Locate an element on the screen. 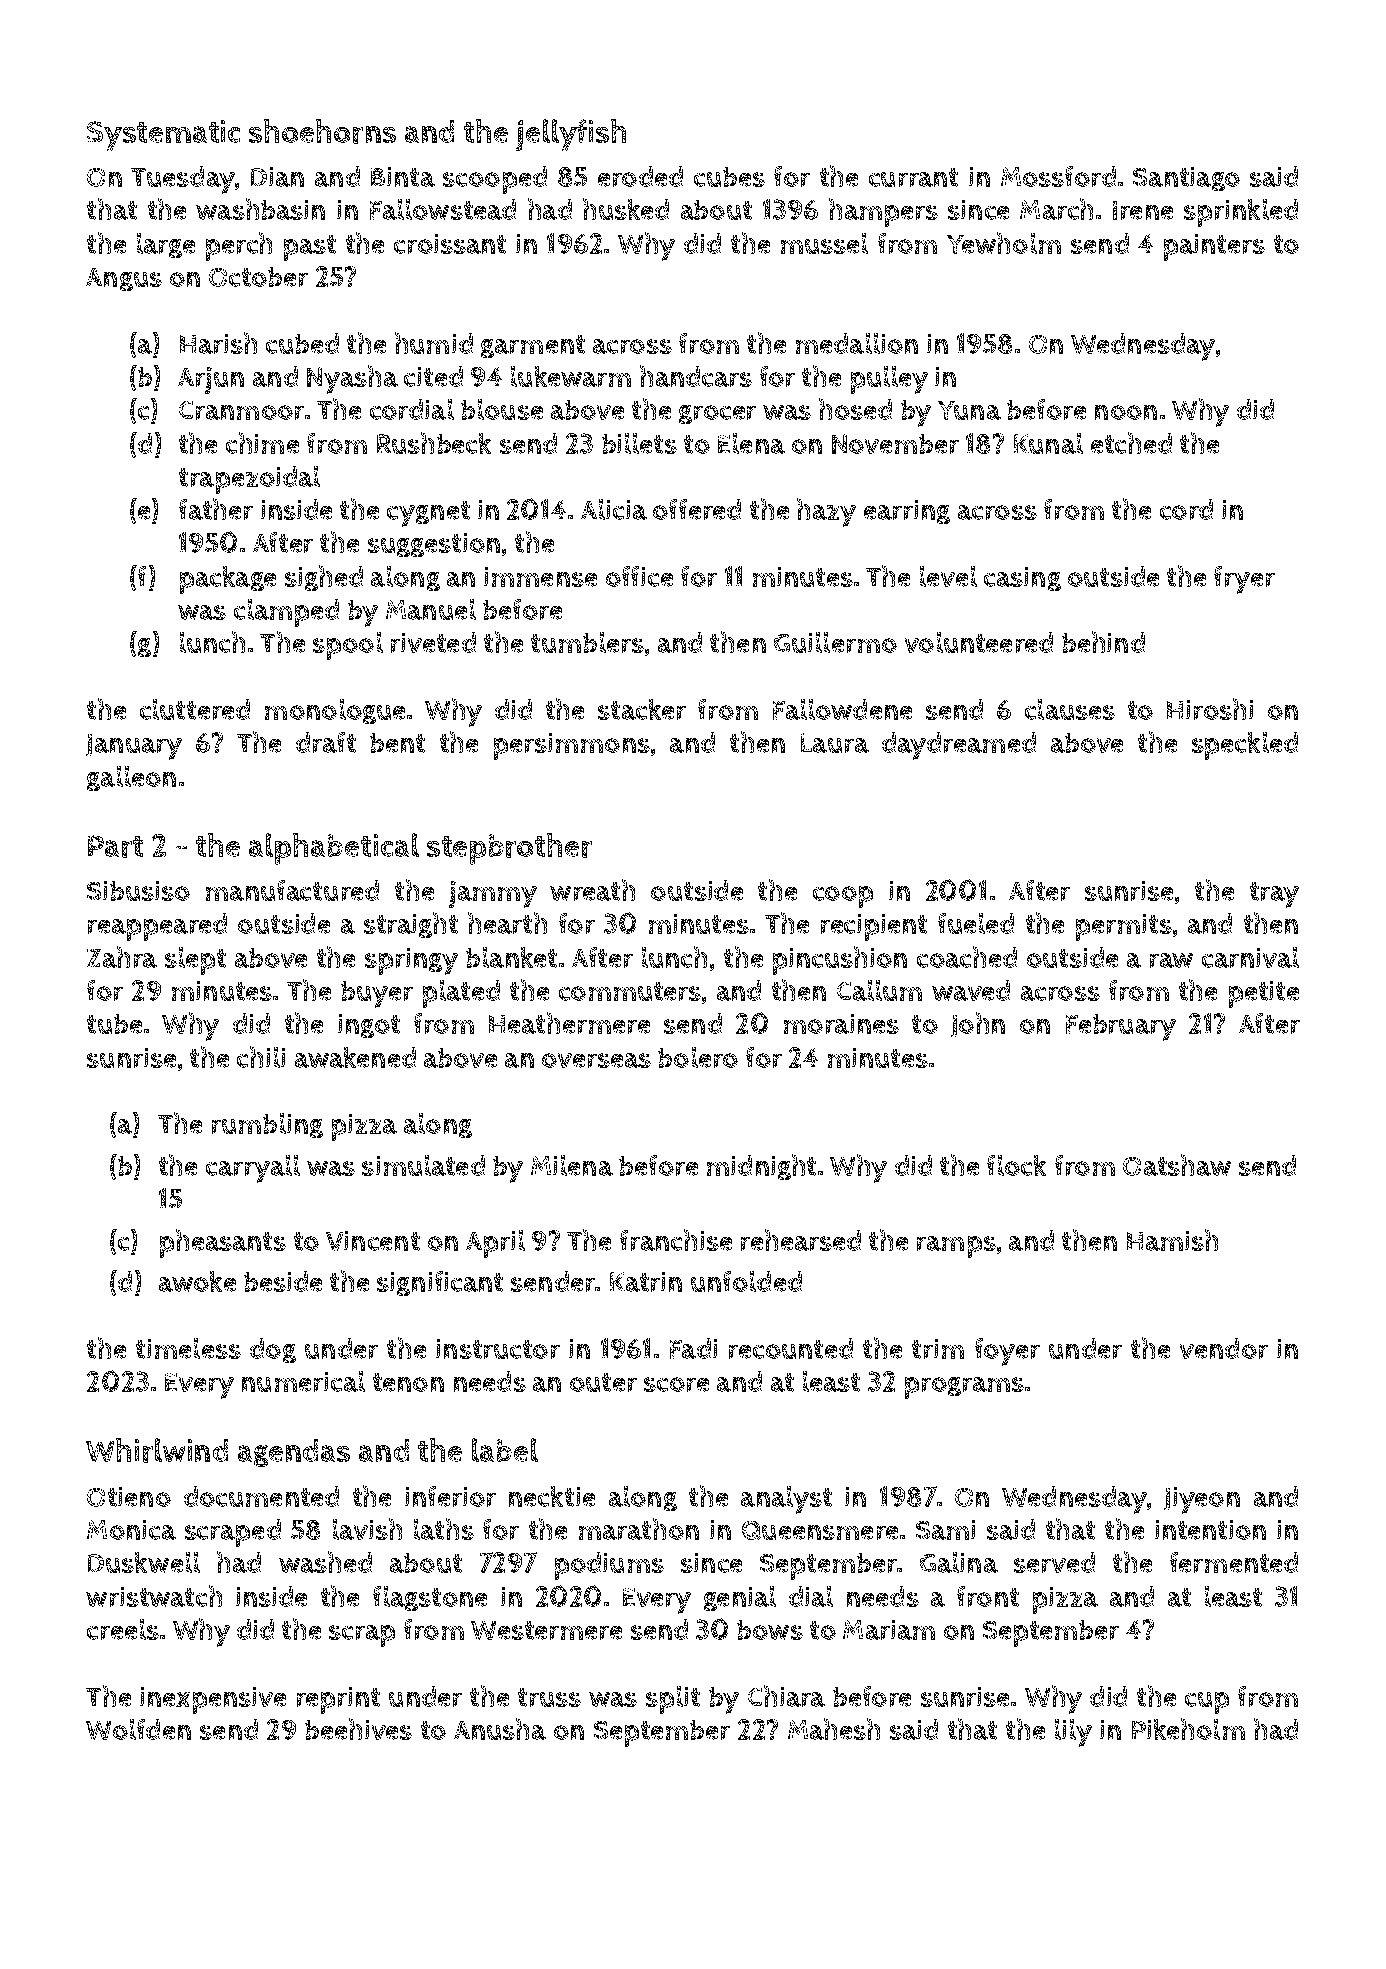  split is located at coordinates (673, 1700).
